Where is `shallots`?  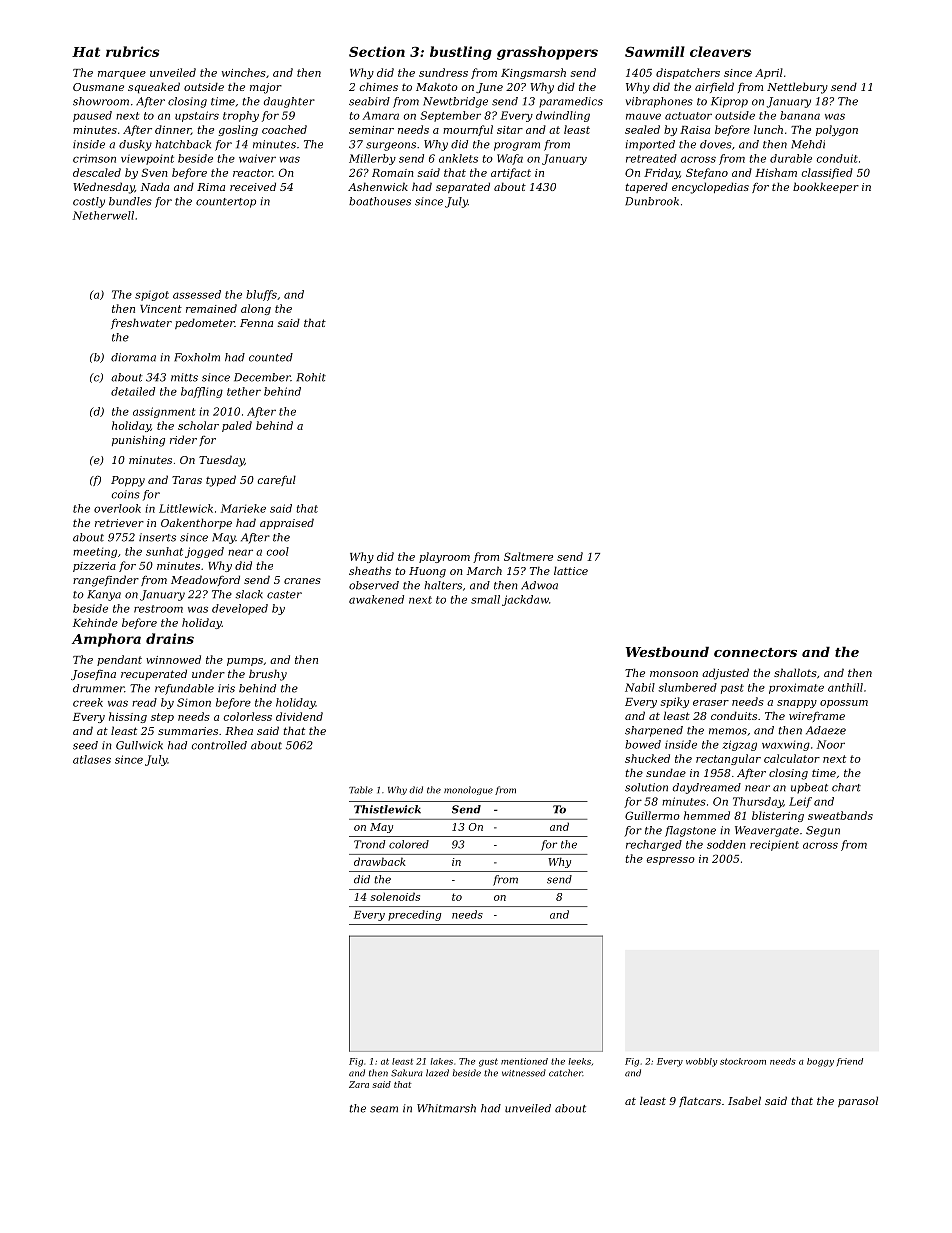
shallots is located at coordinates (795, 672).
